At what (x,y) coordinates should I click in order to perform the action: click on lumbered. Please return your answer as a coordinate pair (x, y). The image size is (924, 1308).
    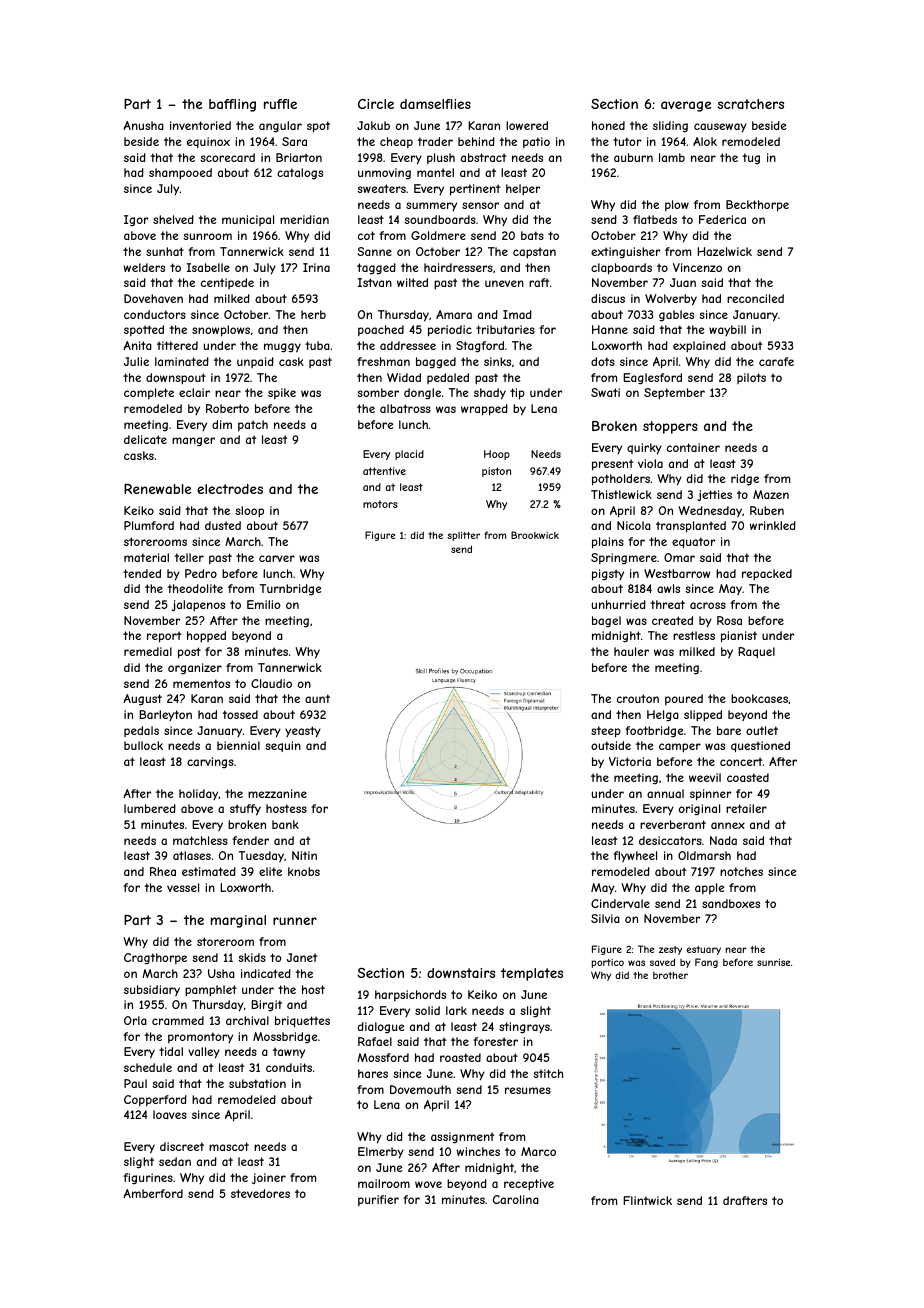
    Looking at the image, I should click on (150, 808).
